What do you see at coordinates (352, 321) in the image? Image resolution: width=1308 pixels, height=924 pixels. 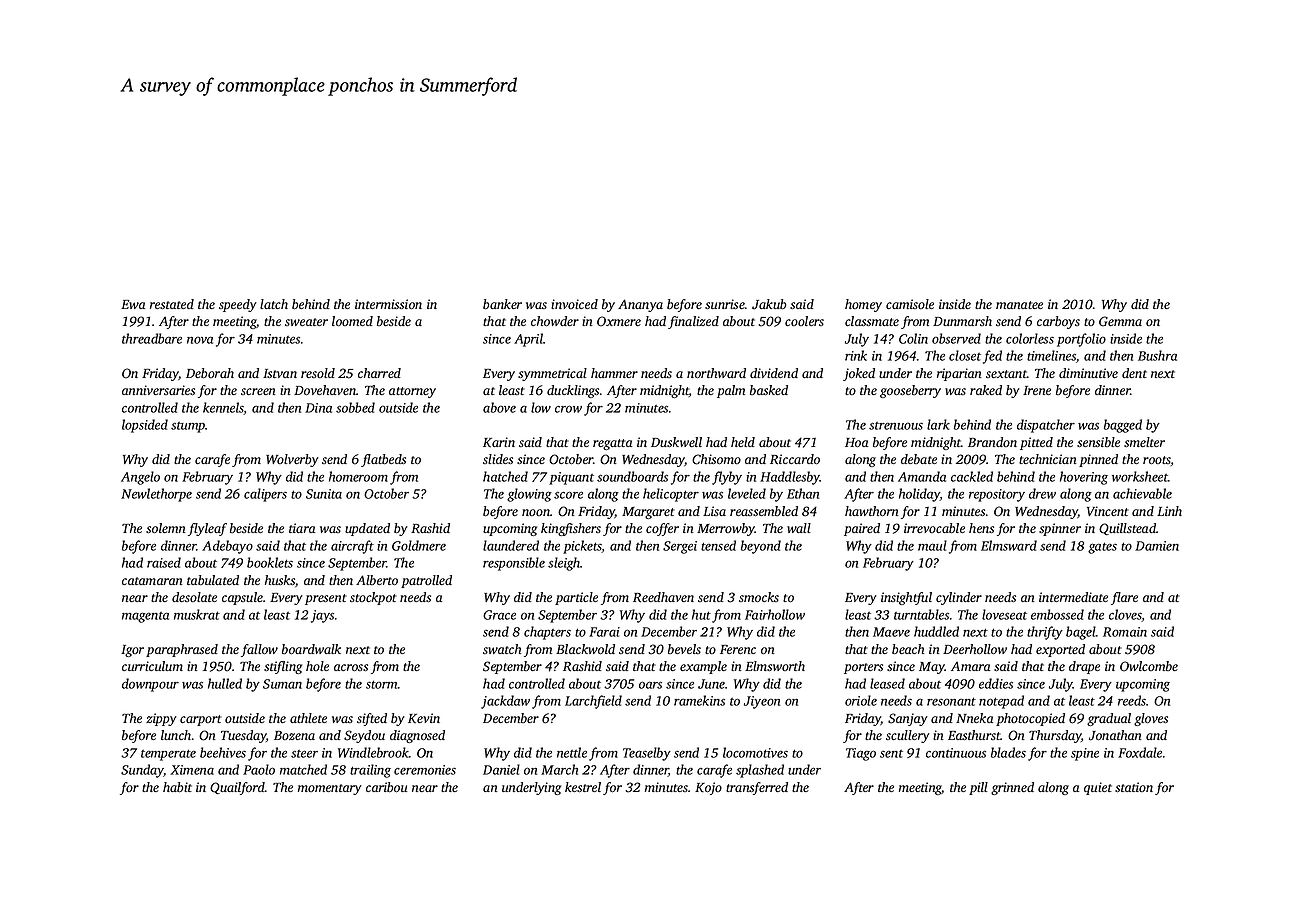 I see `loomed` at bounding box center [352, 321].
